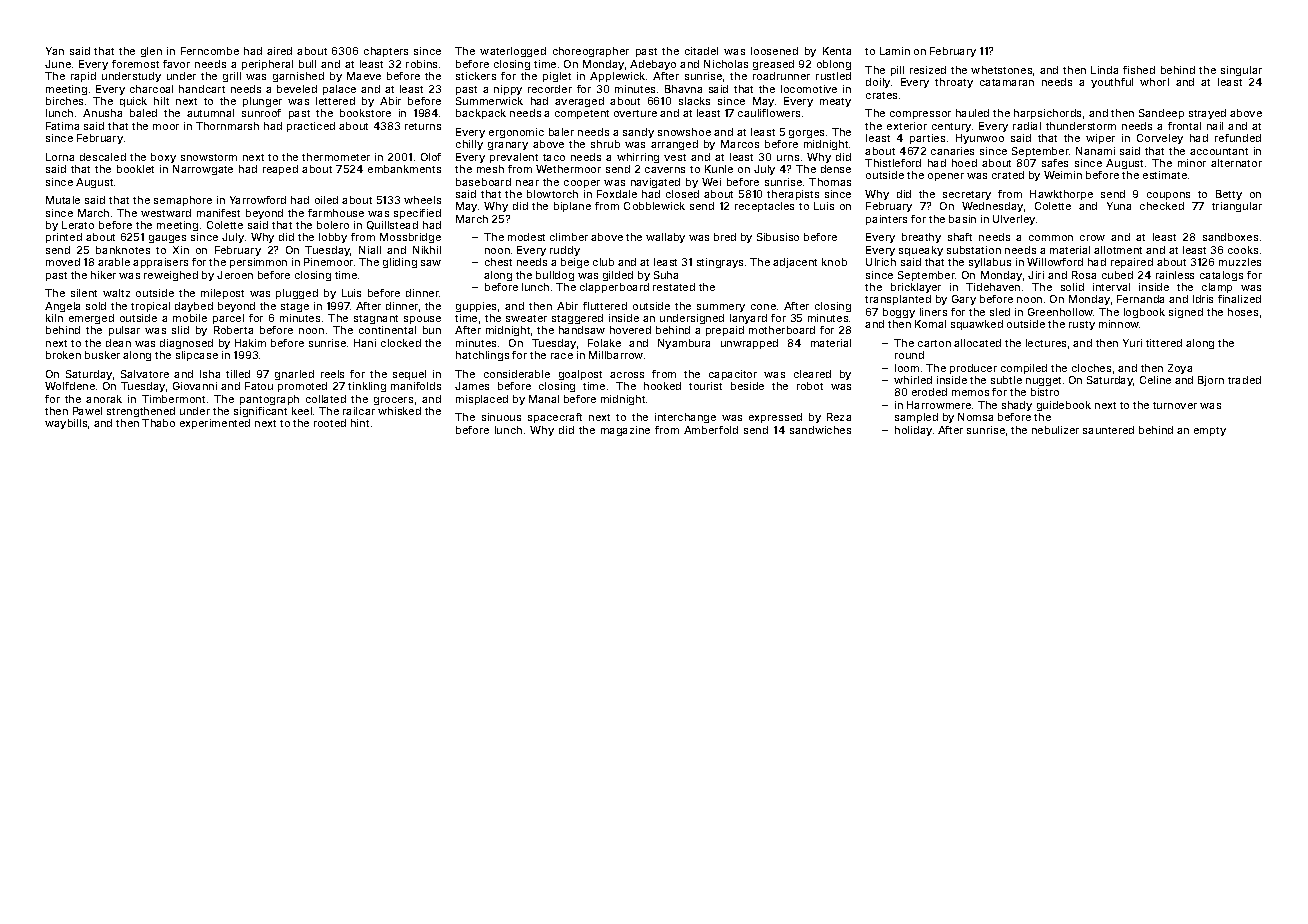 The width and height of the screenshot is (1308, 924). I want to click on bistro, so click(1045, 392).
